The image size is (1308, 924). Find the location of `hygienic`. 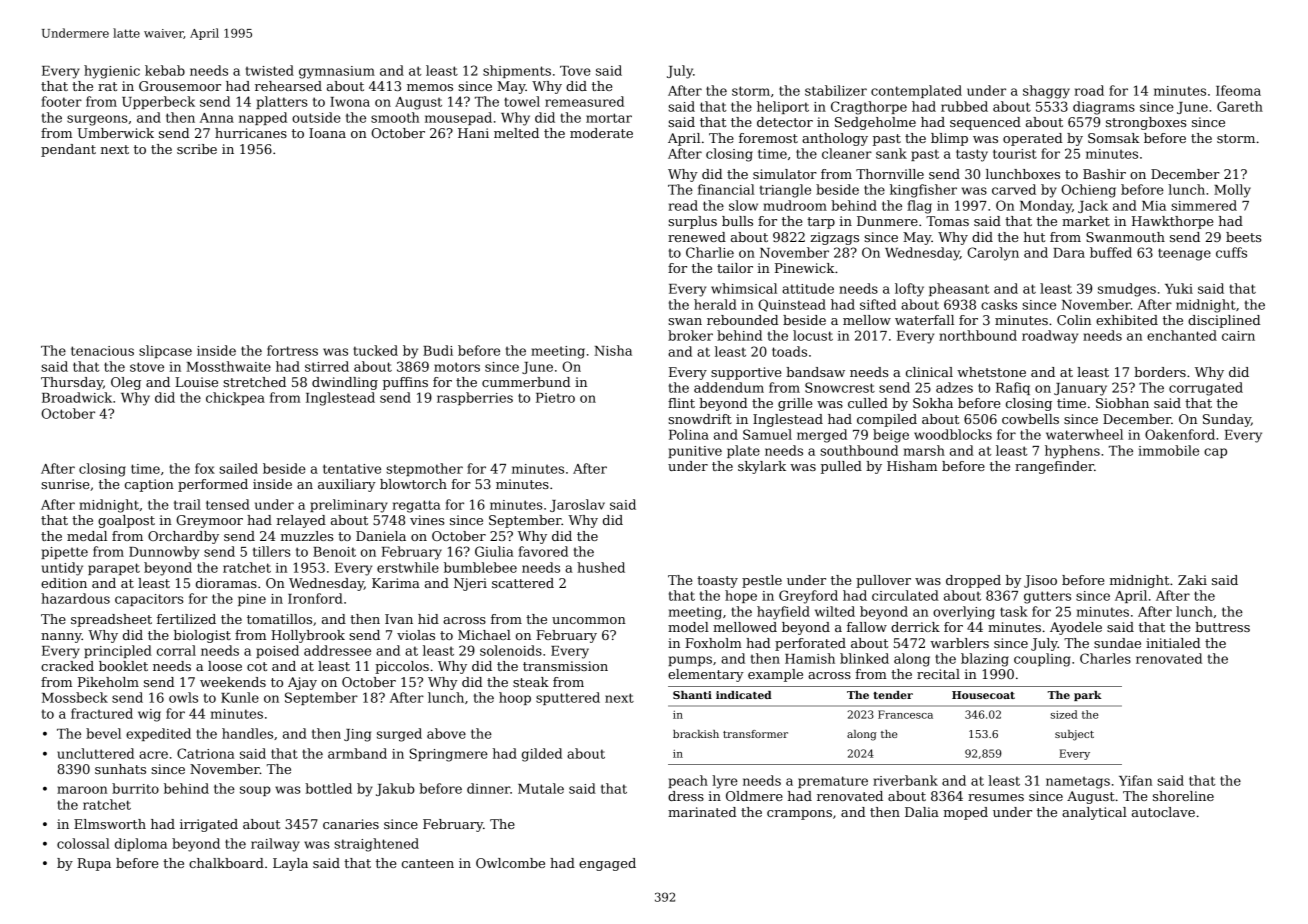

hygienic is located at coordinates (112, 72).
